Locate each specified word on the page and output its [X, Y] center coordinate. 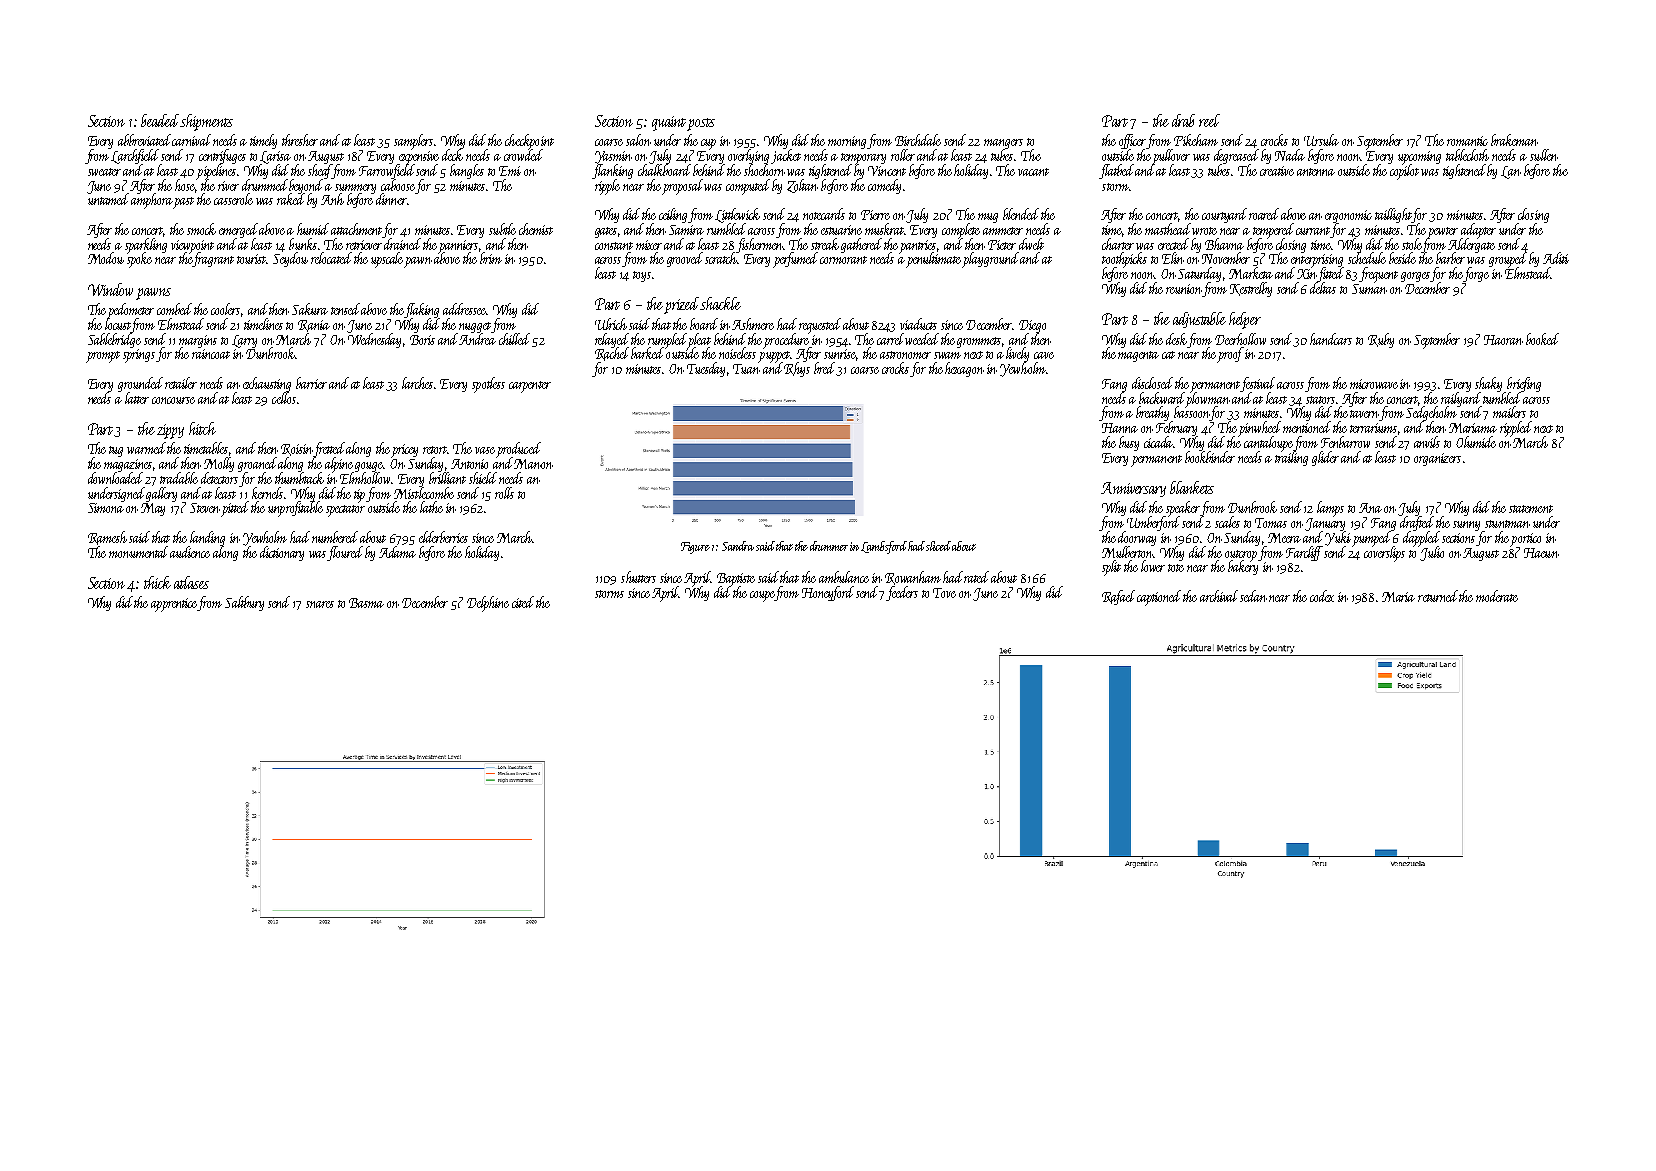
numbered [335, 537]
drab [1183, 120]
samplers [413, 142]
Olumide [1476, 442]
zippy [170, 431]
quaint [669, 123]
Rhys [797, 369]
